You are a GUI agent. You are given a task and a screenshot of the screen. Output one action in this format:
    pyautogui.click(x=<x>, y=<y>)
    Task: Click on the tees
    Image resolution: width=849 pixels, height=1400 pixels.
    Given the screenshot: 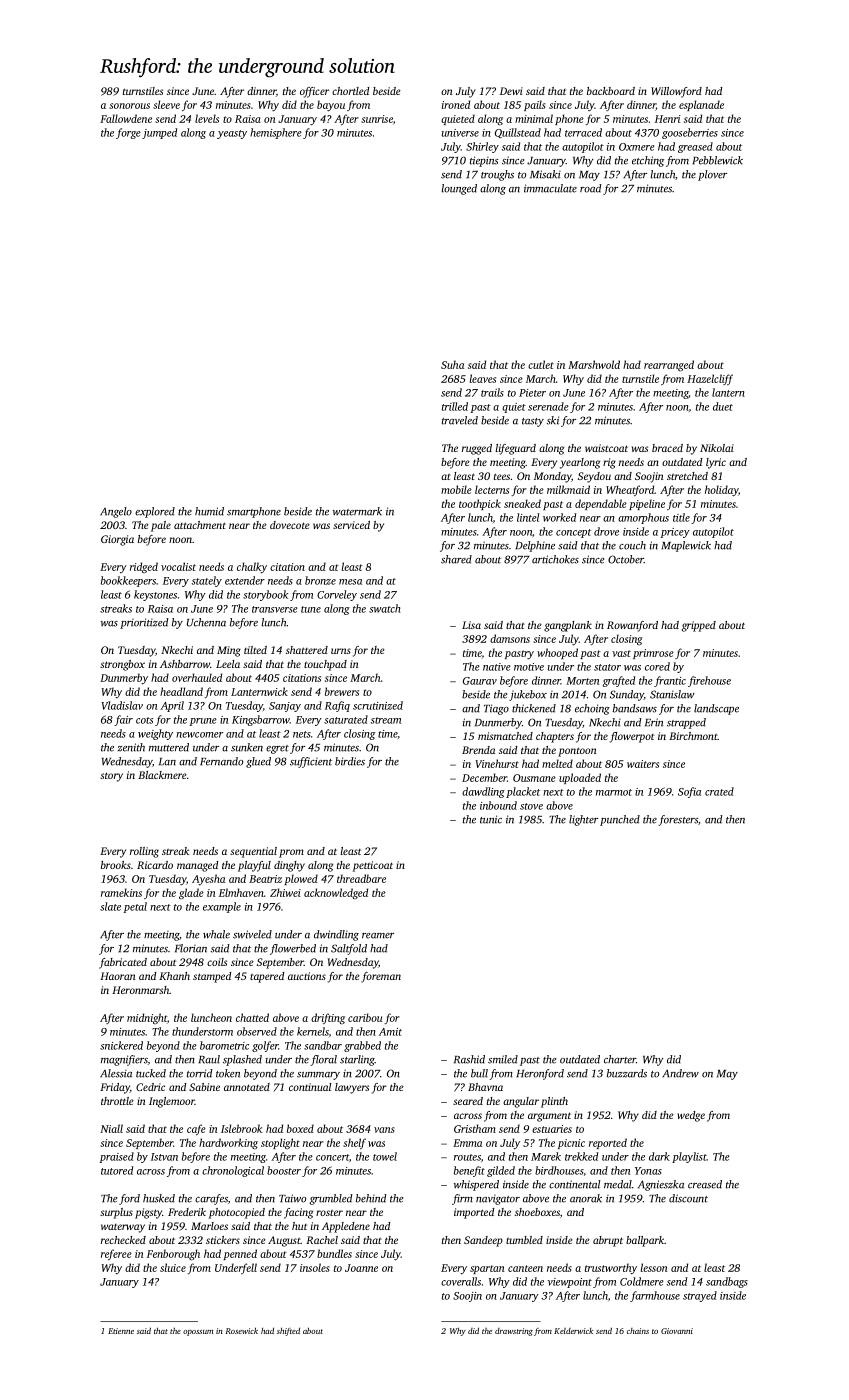 What is the action you would take?
    pyautogui.click(x=502, y=476)
